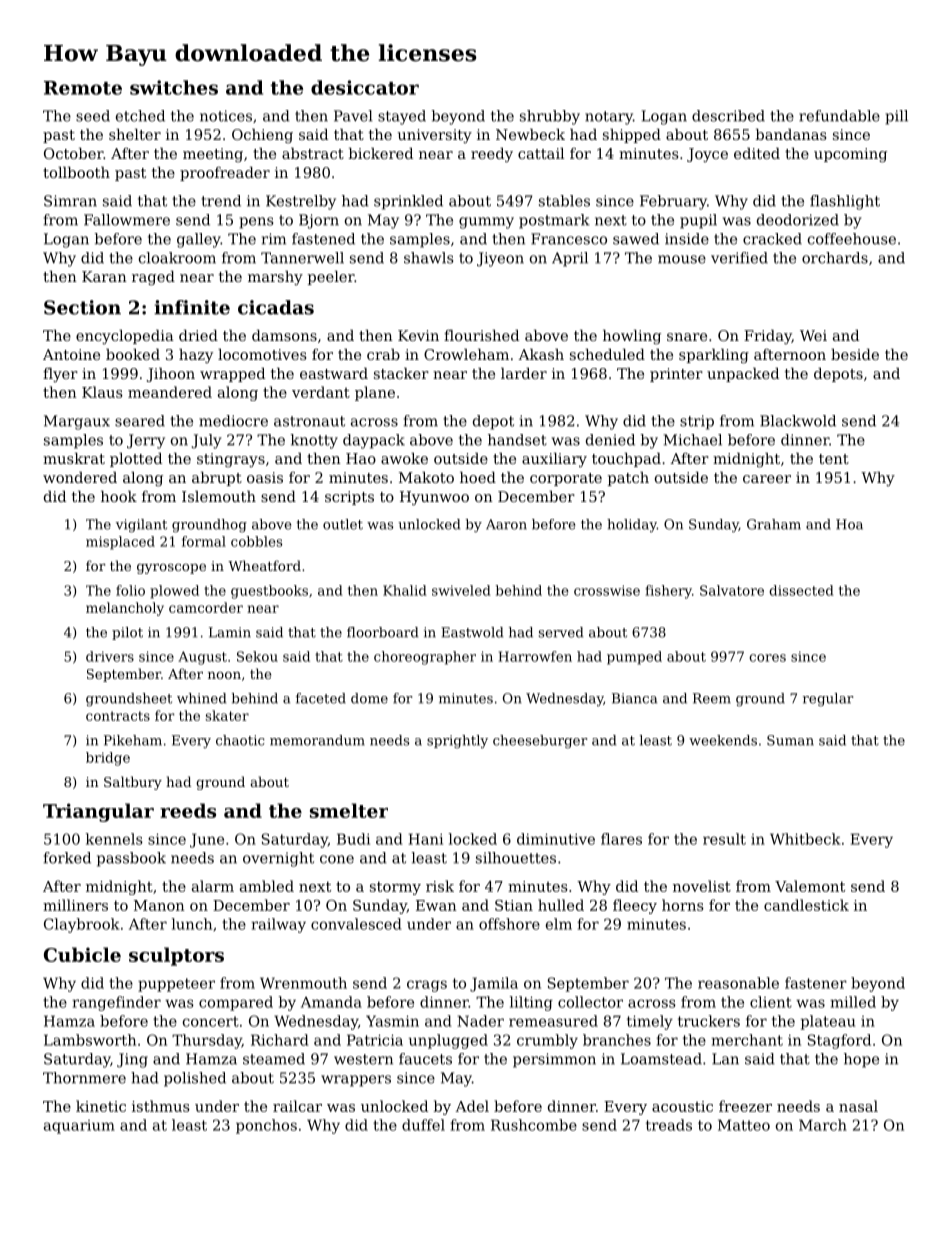  What do you see at coordinates (278, 925) in the page?
I see `railway` at bounding box center [278, 925].
